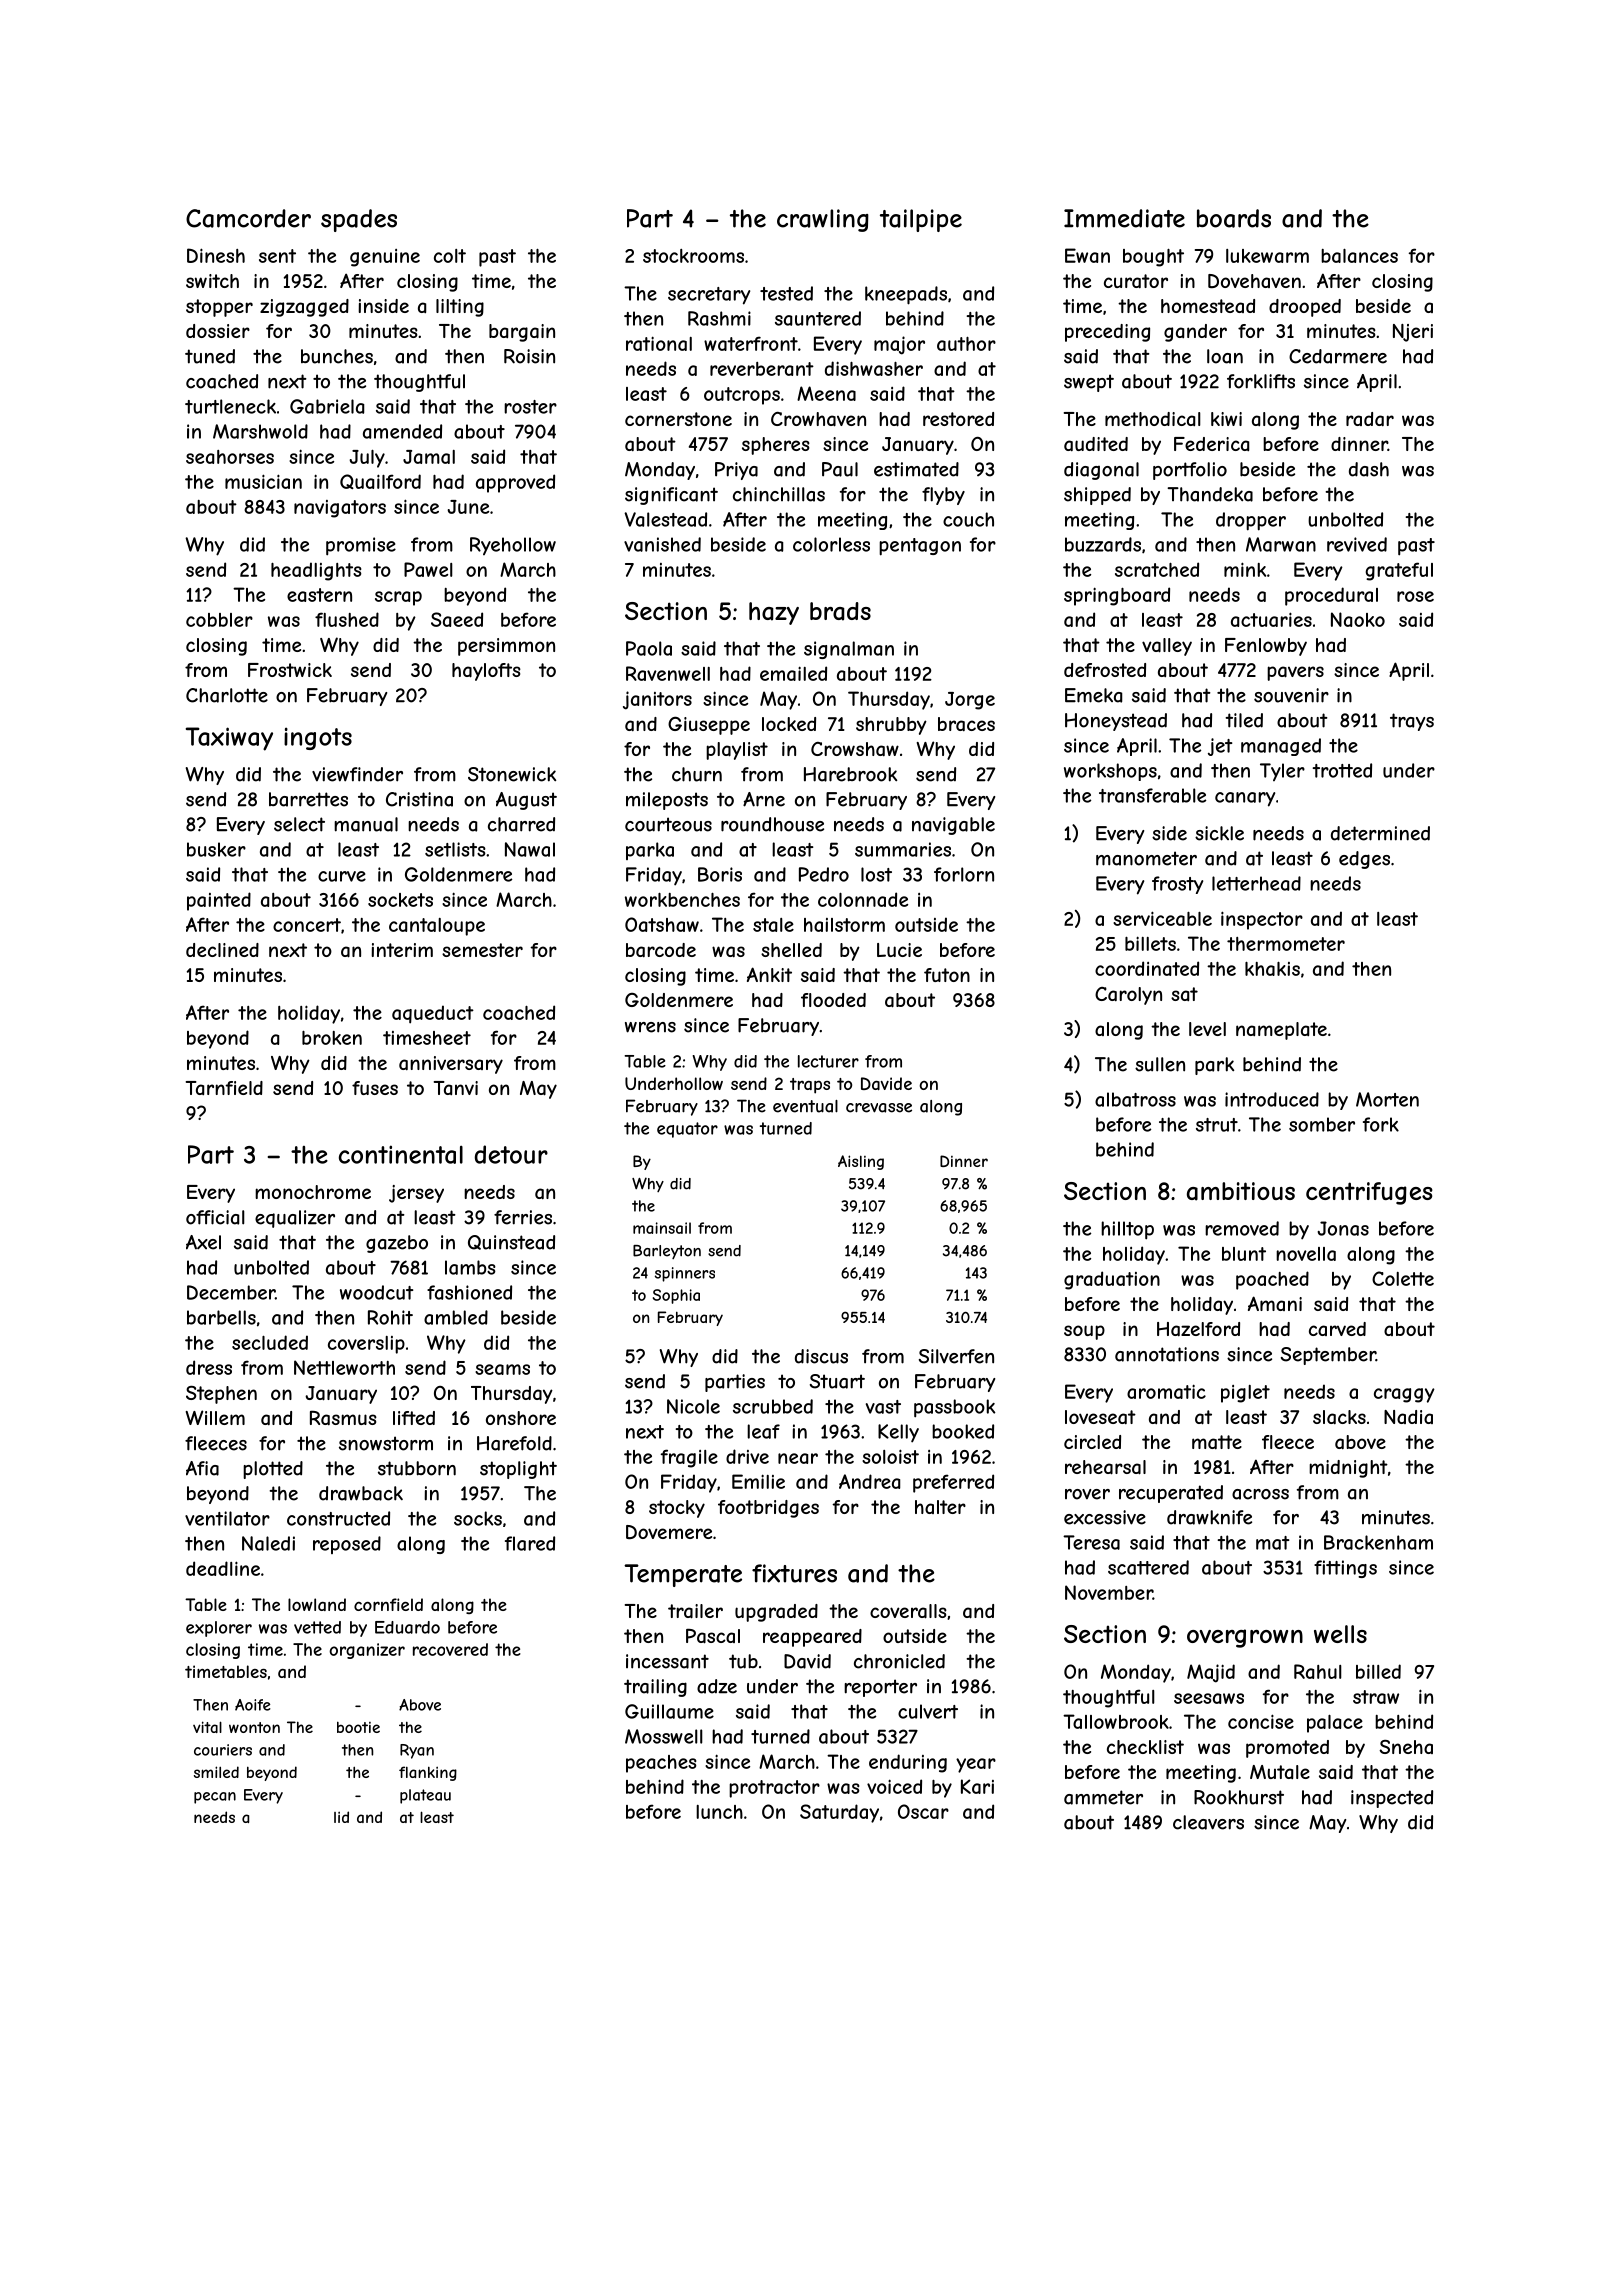  I want to click on dropper, so click(1251, 521).
